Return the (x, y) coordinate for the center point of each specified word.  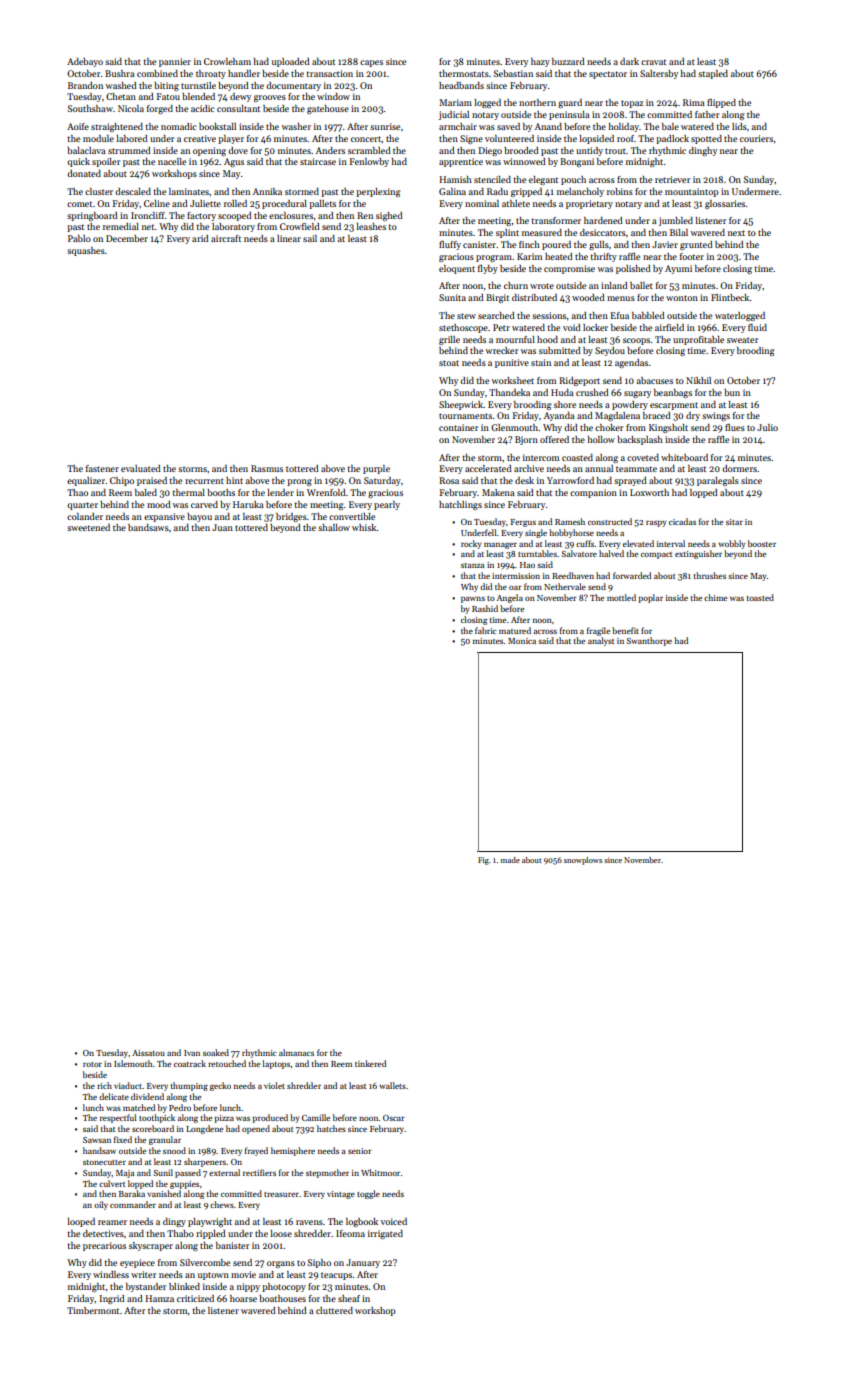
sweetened (88, 527)
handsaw (99, 1150)
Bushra (120, 73)
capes (371, 63)
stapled (713, 74)
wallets (392, 1085)
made (510, 860)
